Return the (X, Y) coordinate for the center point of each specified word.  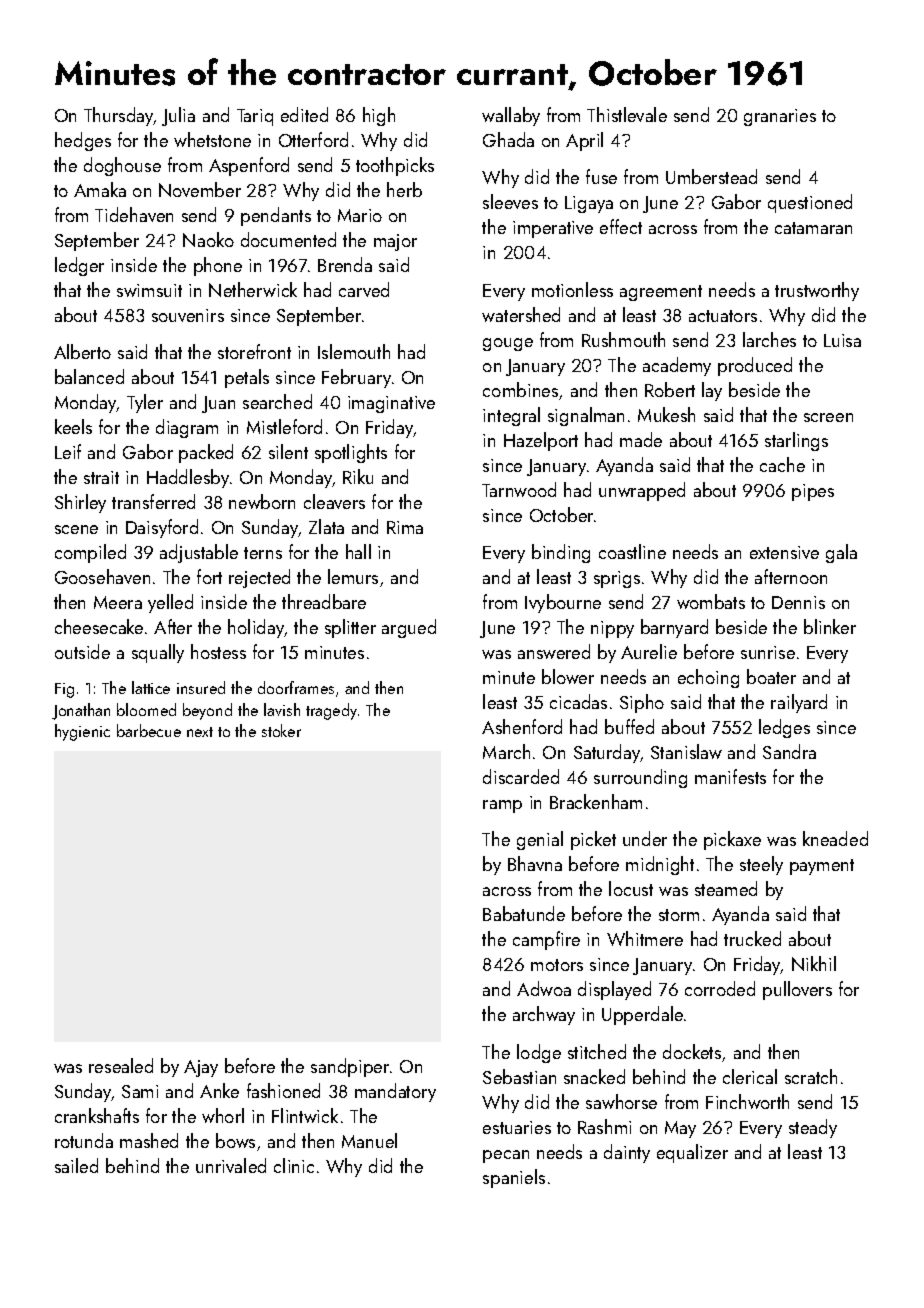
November (200, 189)
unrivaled (231, 1165)
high (379, 116)
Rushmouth (623, 339)
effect (621, 226)
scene (76, 529)
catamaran (813, 228)
